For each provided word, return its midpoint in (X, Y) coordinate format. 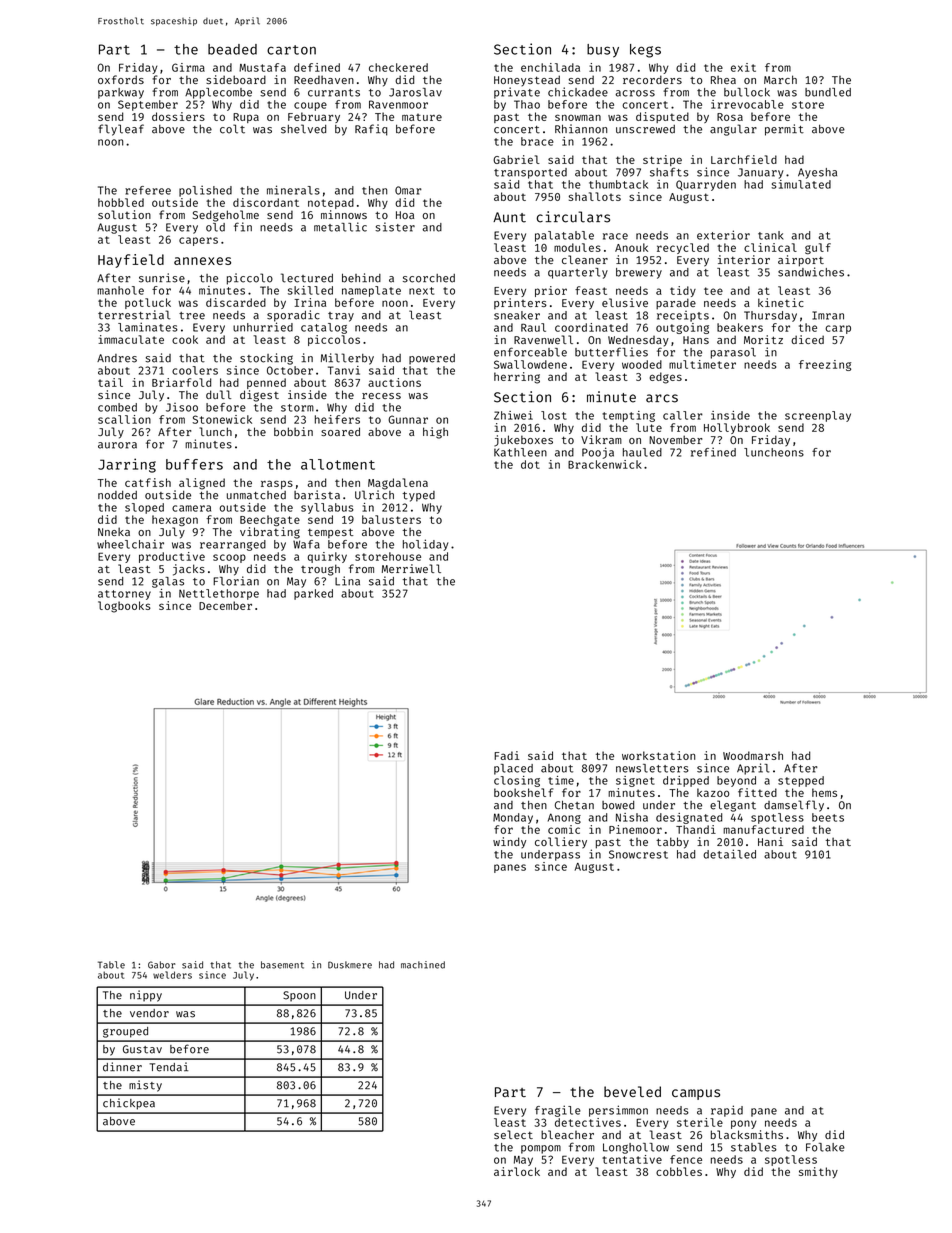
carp (838, 329)
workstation (658, 755)
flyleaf (121, 130)
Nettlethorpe (219, 594)
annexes (202, 261)
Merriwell (411, 568)
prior (551, 291)
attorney (124, 595)
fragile (558, 1111)
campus (696, 1094)
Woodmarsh (753, 755)
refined (713, 452)
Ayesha (817, 173)
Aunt (509, 217)
